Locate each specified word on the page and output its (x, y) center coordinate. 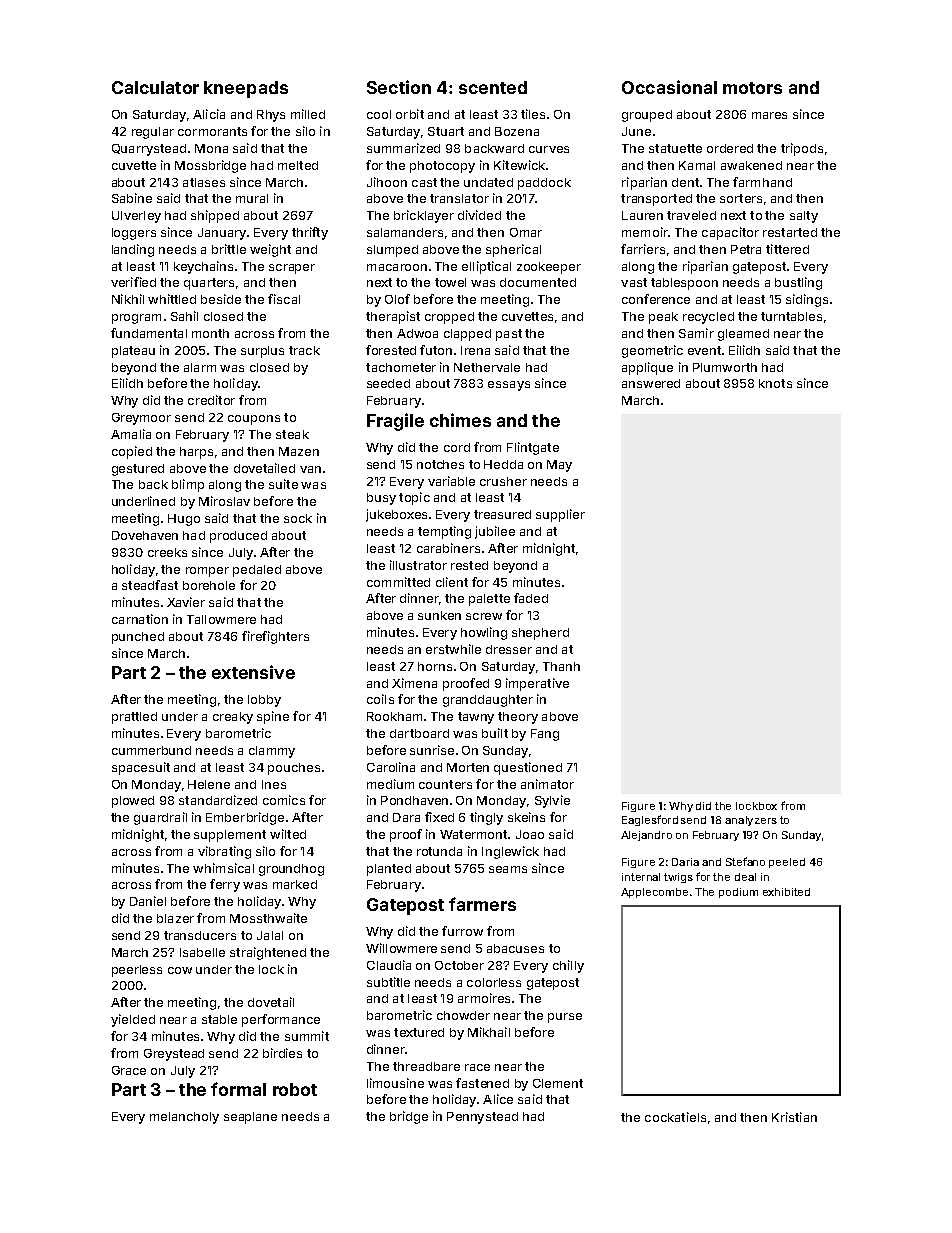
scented (493, 87)
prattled (134, 718)
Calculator (155, 87)
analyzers (751, 821)
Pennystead (482, 1118)
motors (752, 88)
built (495, 733)
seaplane (250, 1118)
